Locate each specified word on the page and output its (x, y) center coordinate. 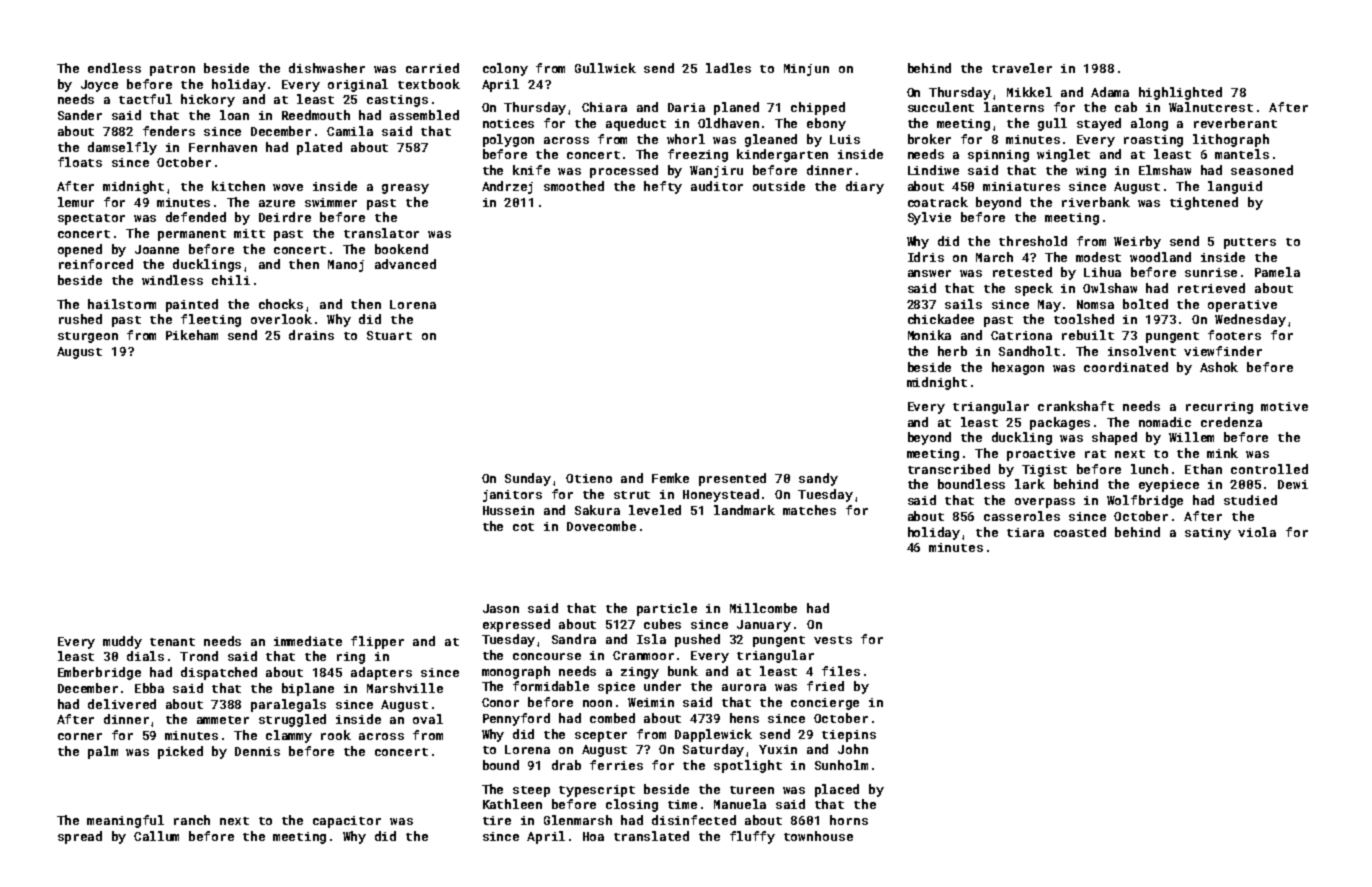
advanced (405, 264)
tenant (172, 642)
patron (172, 70)
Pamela (1277, 272)
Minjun (806, 70)
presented (732, 479)
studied (1250, 500)
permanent (192, 235)
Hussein (508, 510)
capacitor (347, 822)
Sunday (528, 479)
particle (667, 609)
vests (833, 640)
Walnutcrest (1211, 107)
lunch (1149, 469)
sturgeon (88, 337)
